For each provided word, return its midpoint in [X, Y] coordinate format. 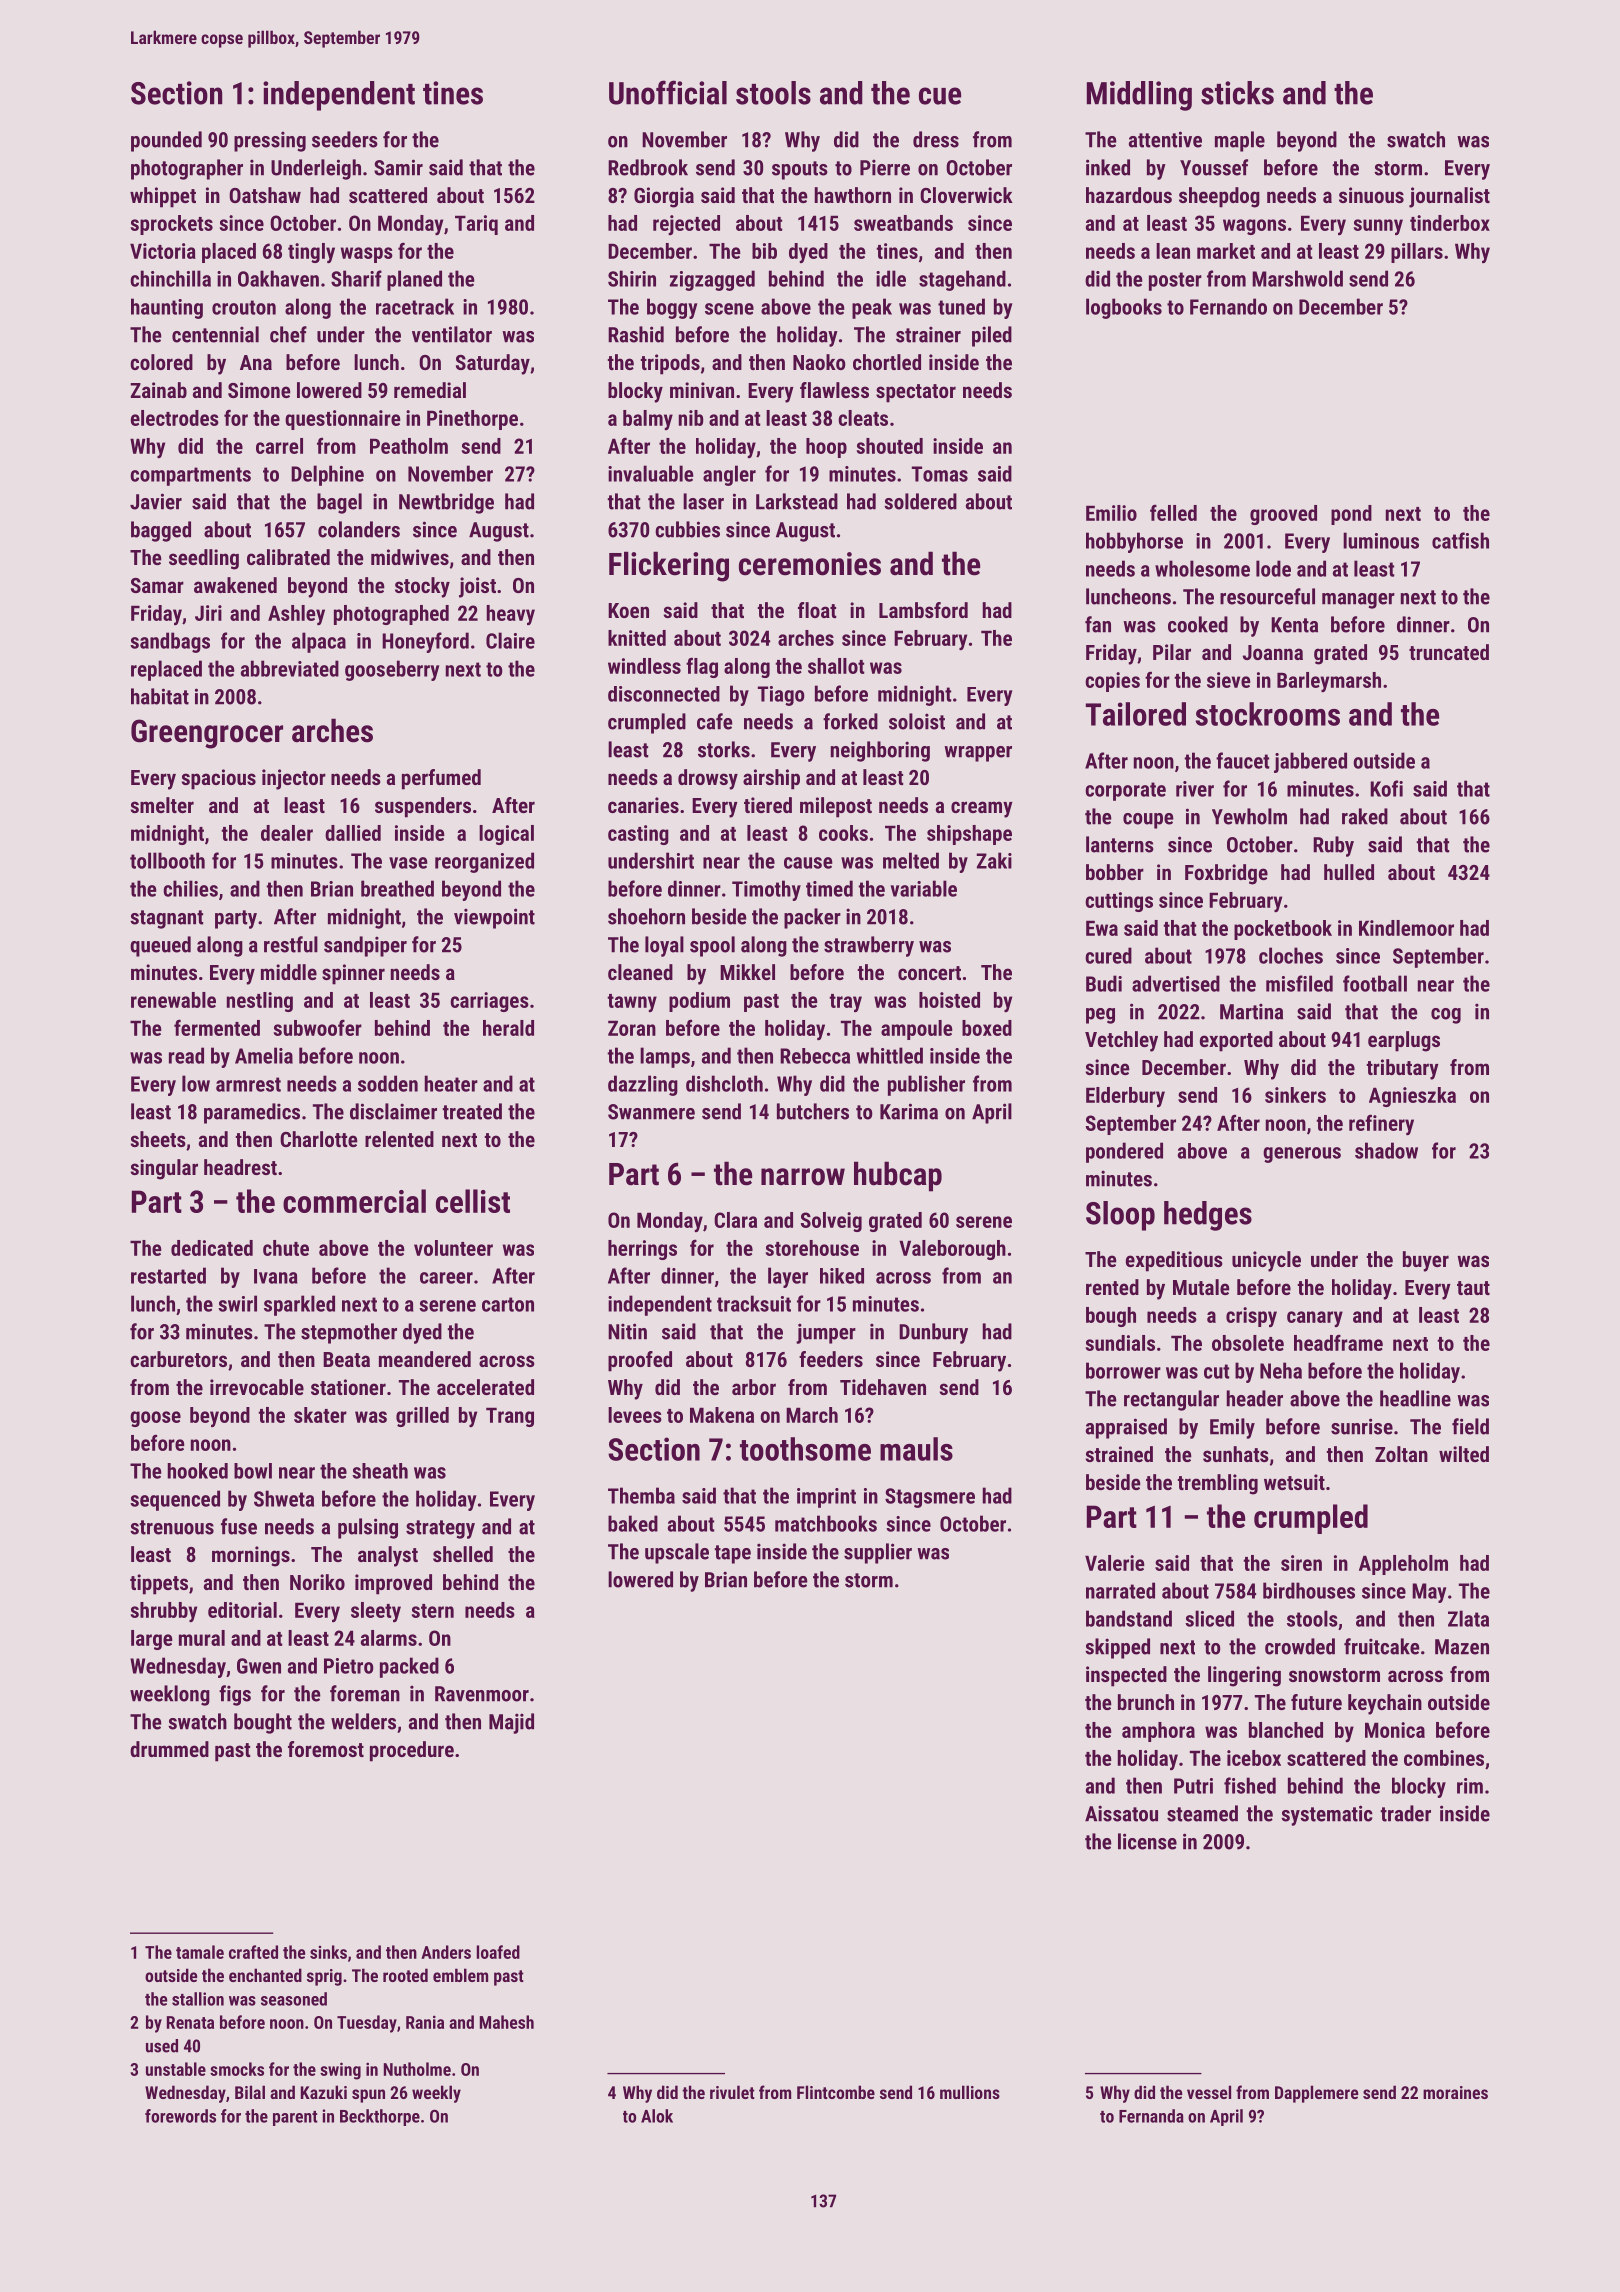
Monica [1395, 1730]
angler [729, 475]
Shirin [632, 278]
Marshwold [1297, 278]
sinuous [1371, 195]
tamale [200, 1952]
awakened [235, 585]
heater [451, 1083]
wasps [367, 255]
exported [1236, 1041]
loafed [498, 1952]
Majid [511, 1723]
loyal [664, 946]
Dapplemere [1316, 2094]
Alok [657, 2116]
